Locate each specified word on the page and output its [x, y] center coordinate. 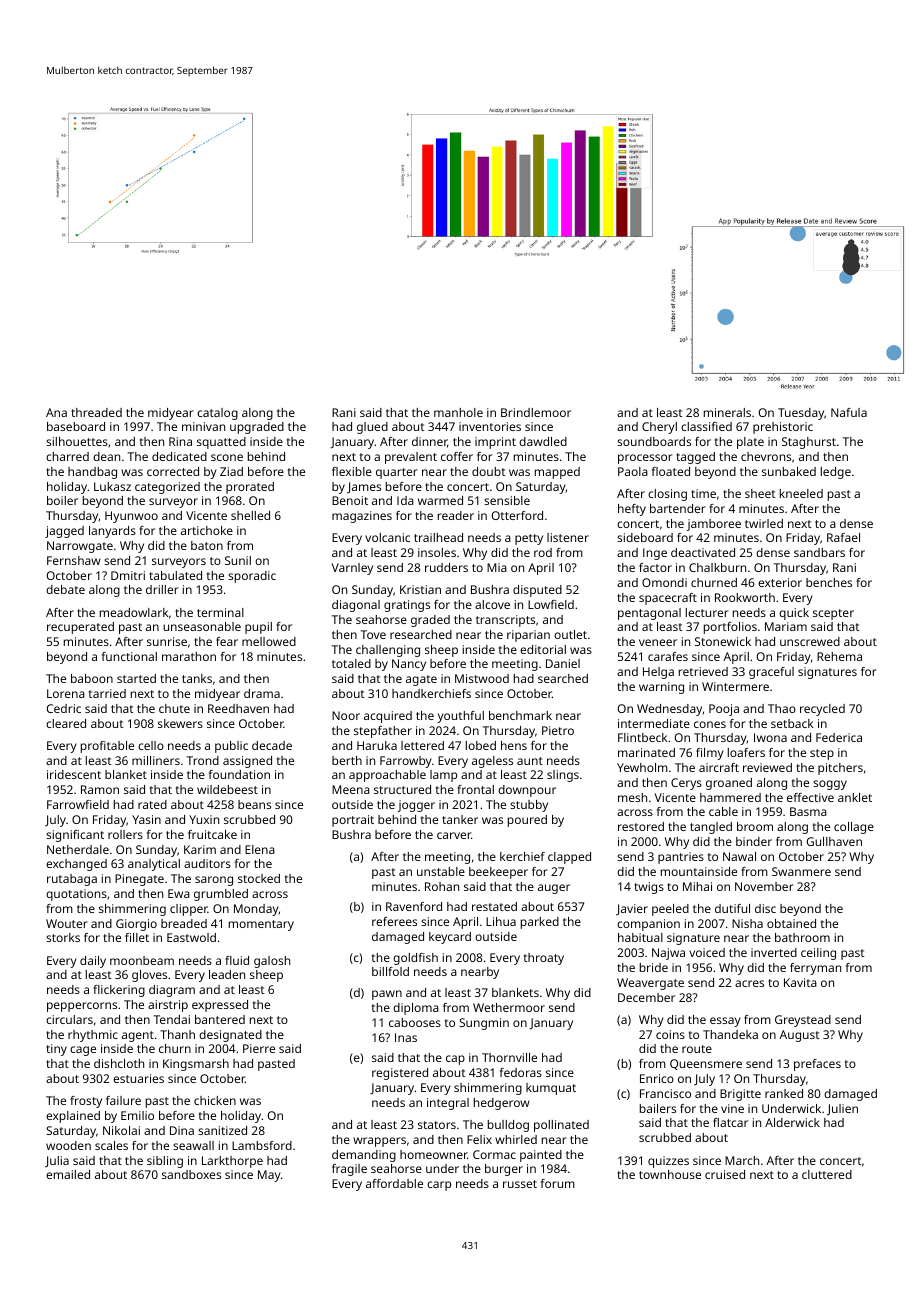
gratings [407, 606]
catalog [217, 414]
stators [437, 1125]
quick [794, 614]
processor [645, 459]
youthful [460, 717]
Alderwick [792, 1122]
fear [227, 641]
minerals [727, 412]
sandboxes [191, 1174]
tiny [56, 1050]
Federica [839, 737]
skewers [180, 723]
